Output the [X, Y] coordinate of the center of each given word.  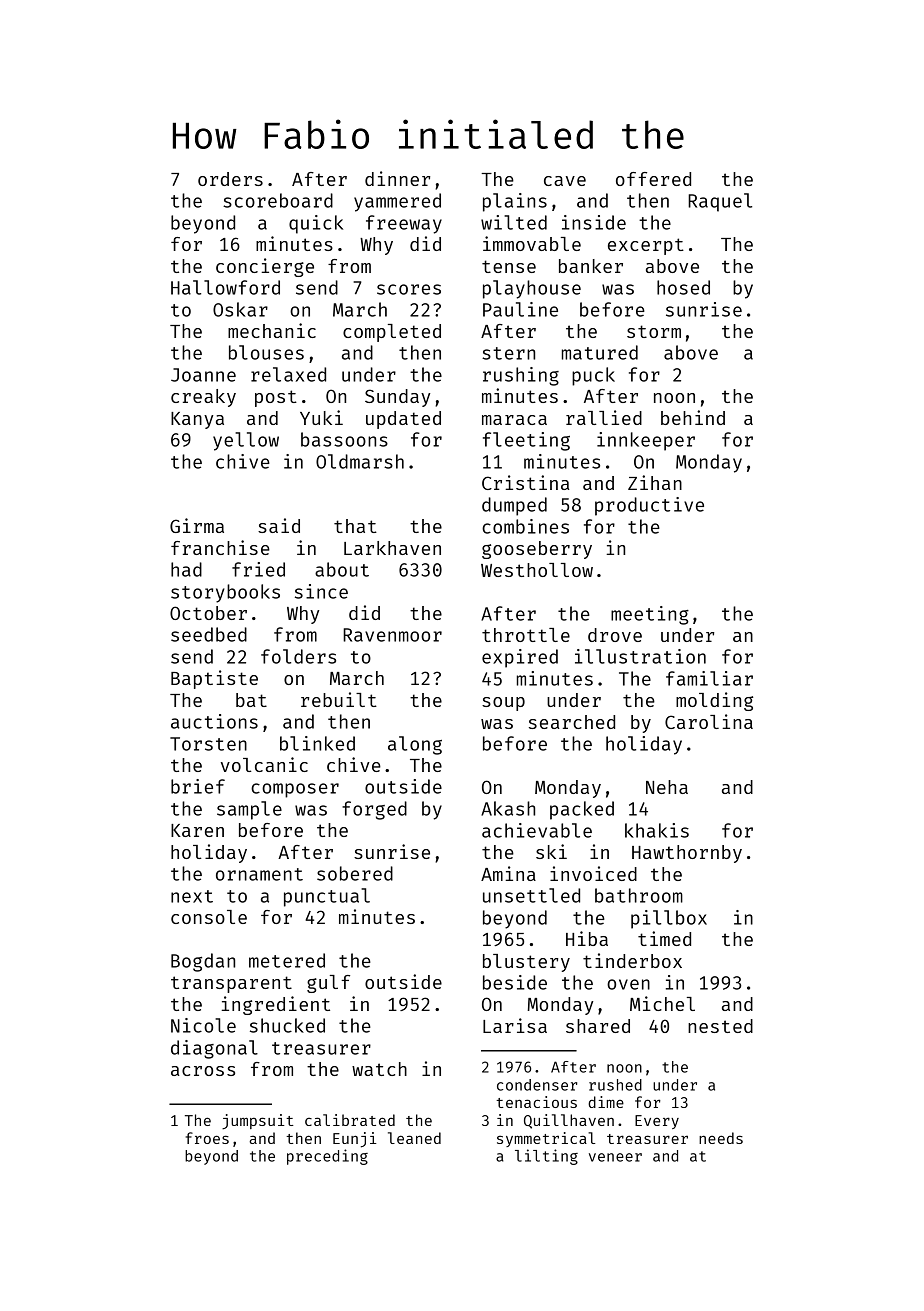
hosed [683, 287]
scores [409, 289]
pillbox [669, 919]
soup [503, 704]
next [192, 896]
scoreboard [278, 200]
